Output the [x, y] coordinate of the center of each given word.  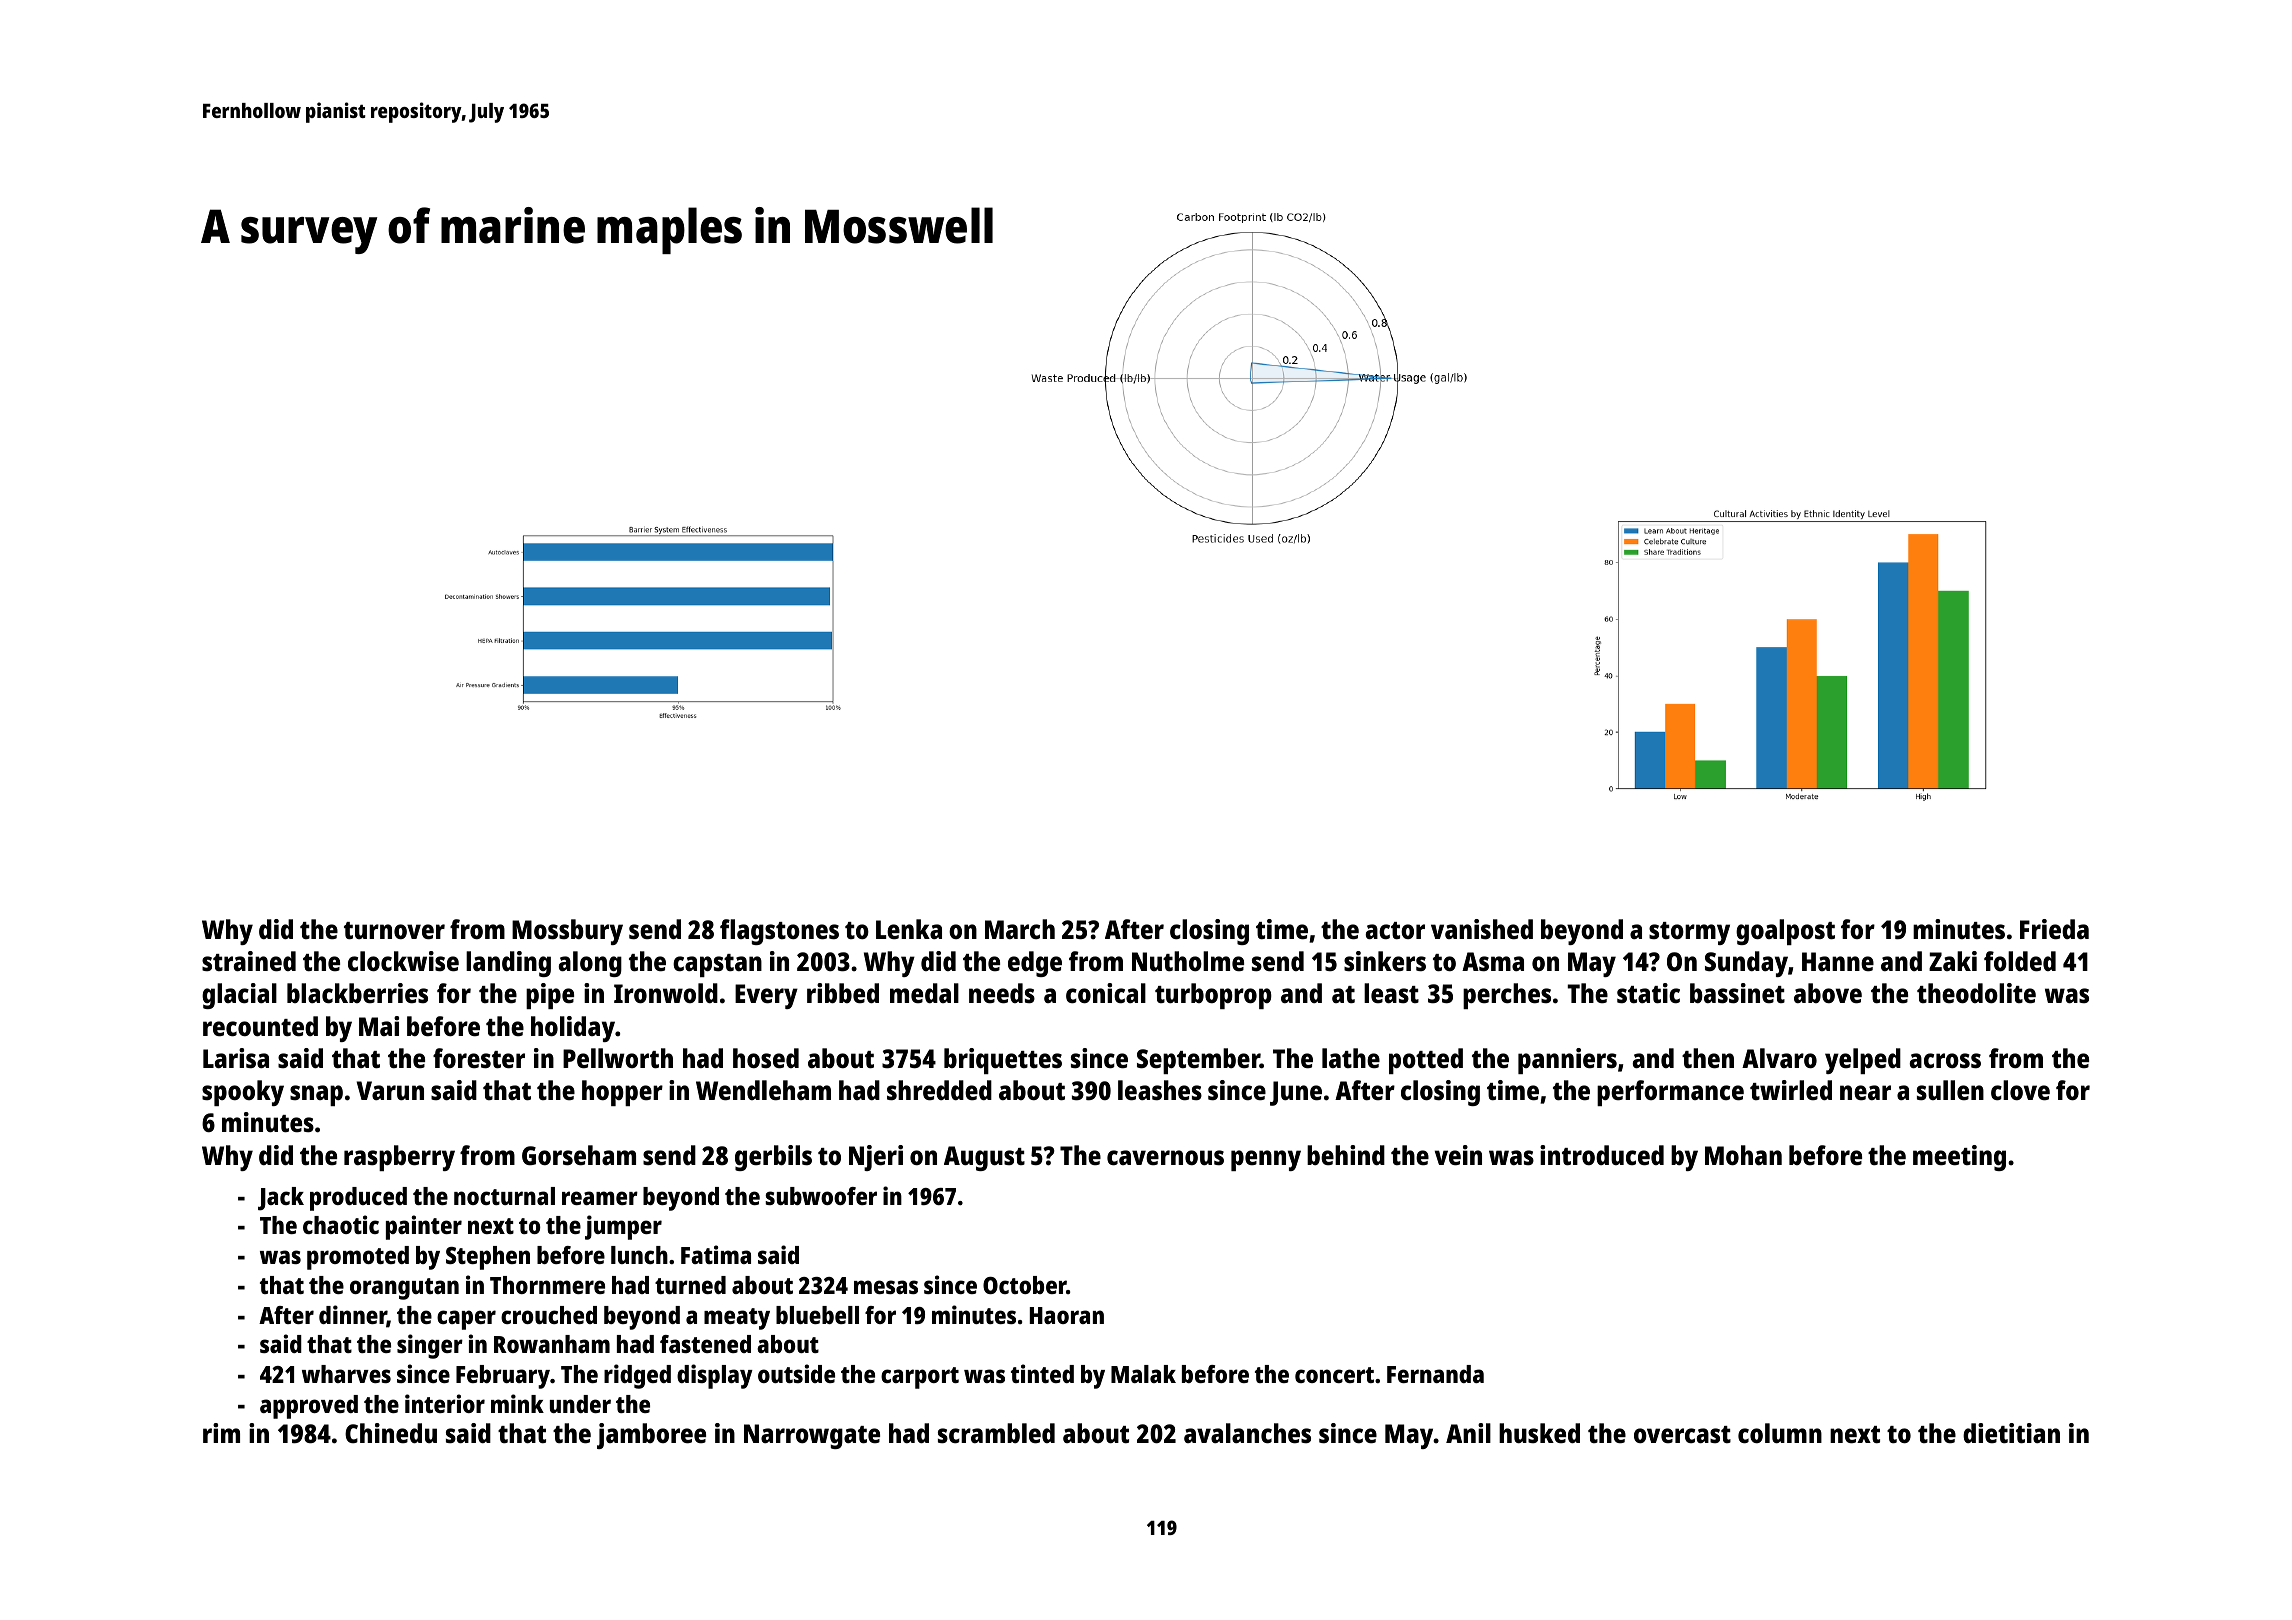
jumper [623, 1227]
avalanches [1247, 1433]
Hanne [1838, 961]
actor [1395, 930]
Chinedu [391, 1433]
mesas [886, 1287]
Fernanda [1435, 1374]
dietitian [2011, 1433]
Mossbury [567, 932]
